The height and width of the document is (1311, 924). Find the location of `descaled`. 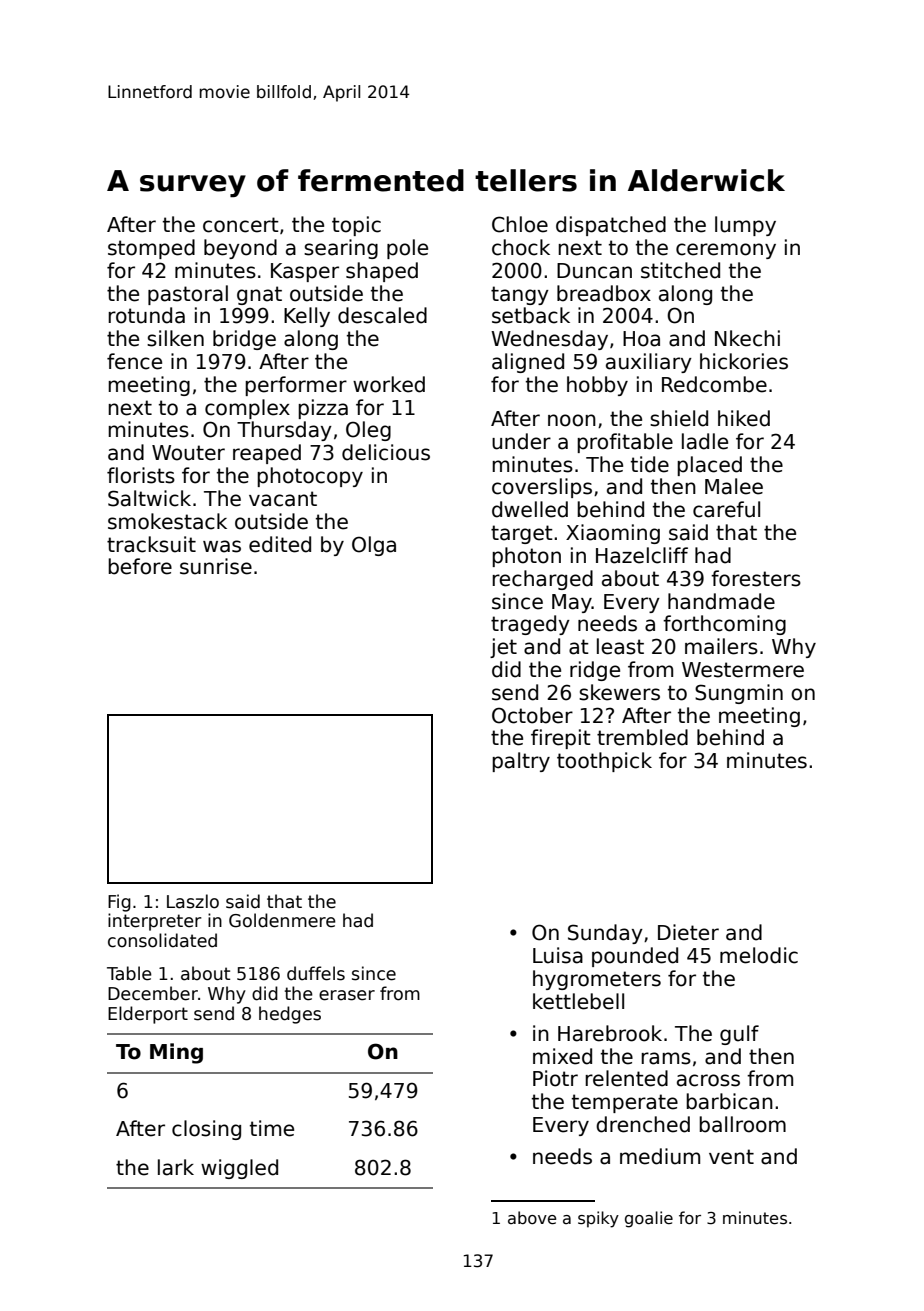

descaled is located at coordinates (382, 315).
